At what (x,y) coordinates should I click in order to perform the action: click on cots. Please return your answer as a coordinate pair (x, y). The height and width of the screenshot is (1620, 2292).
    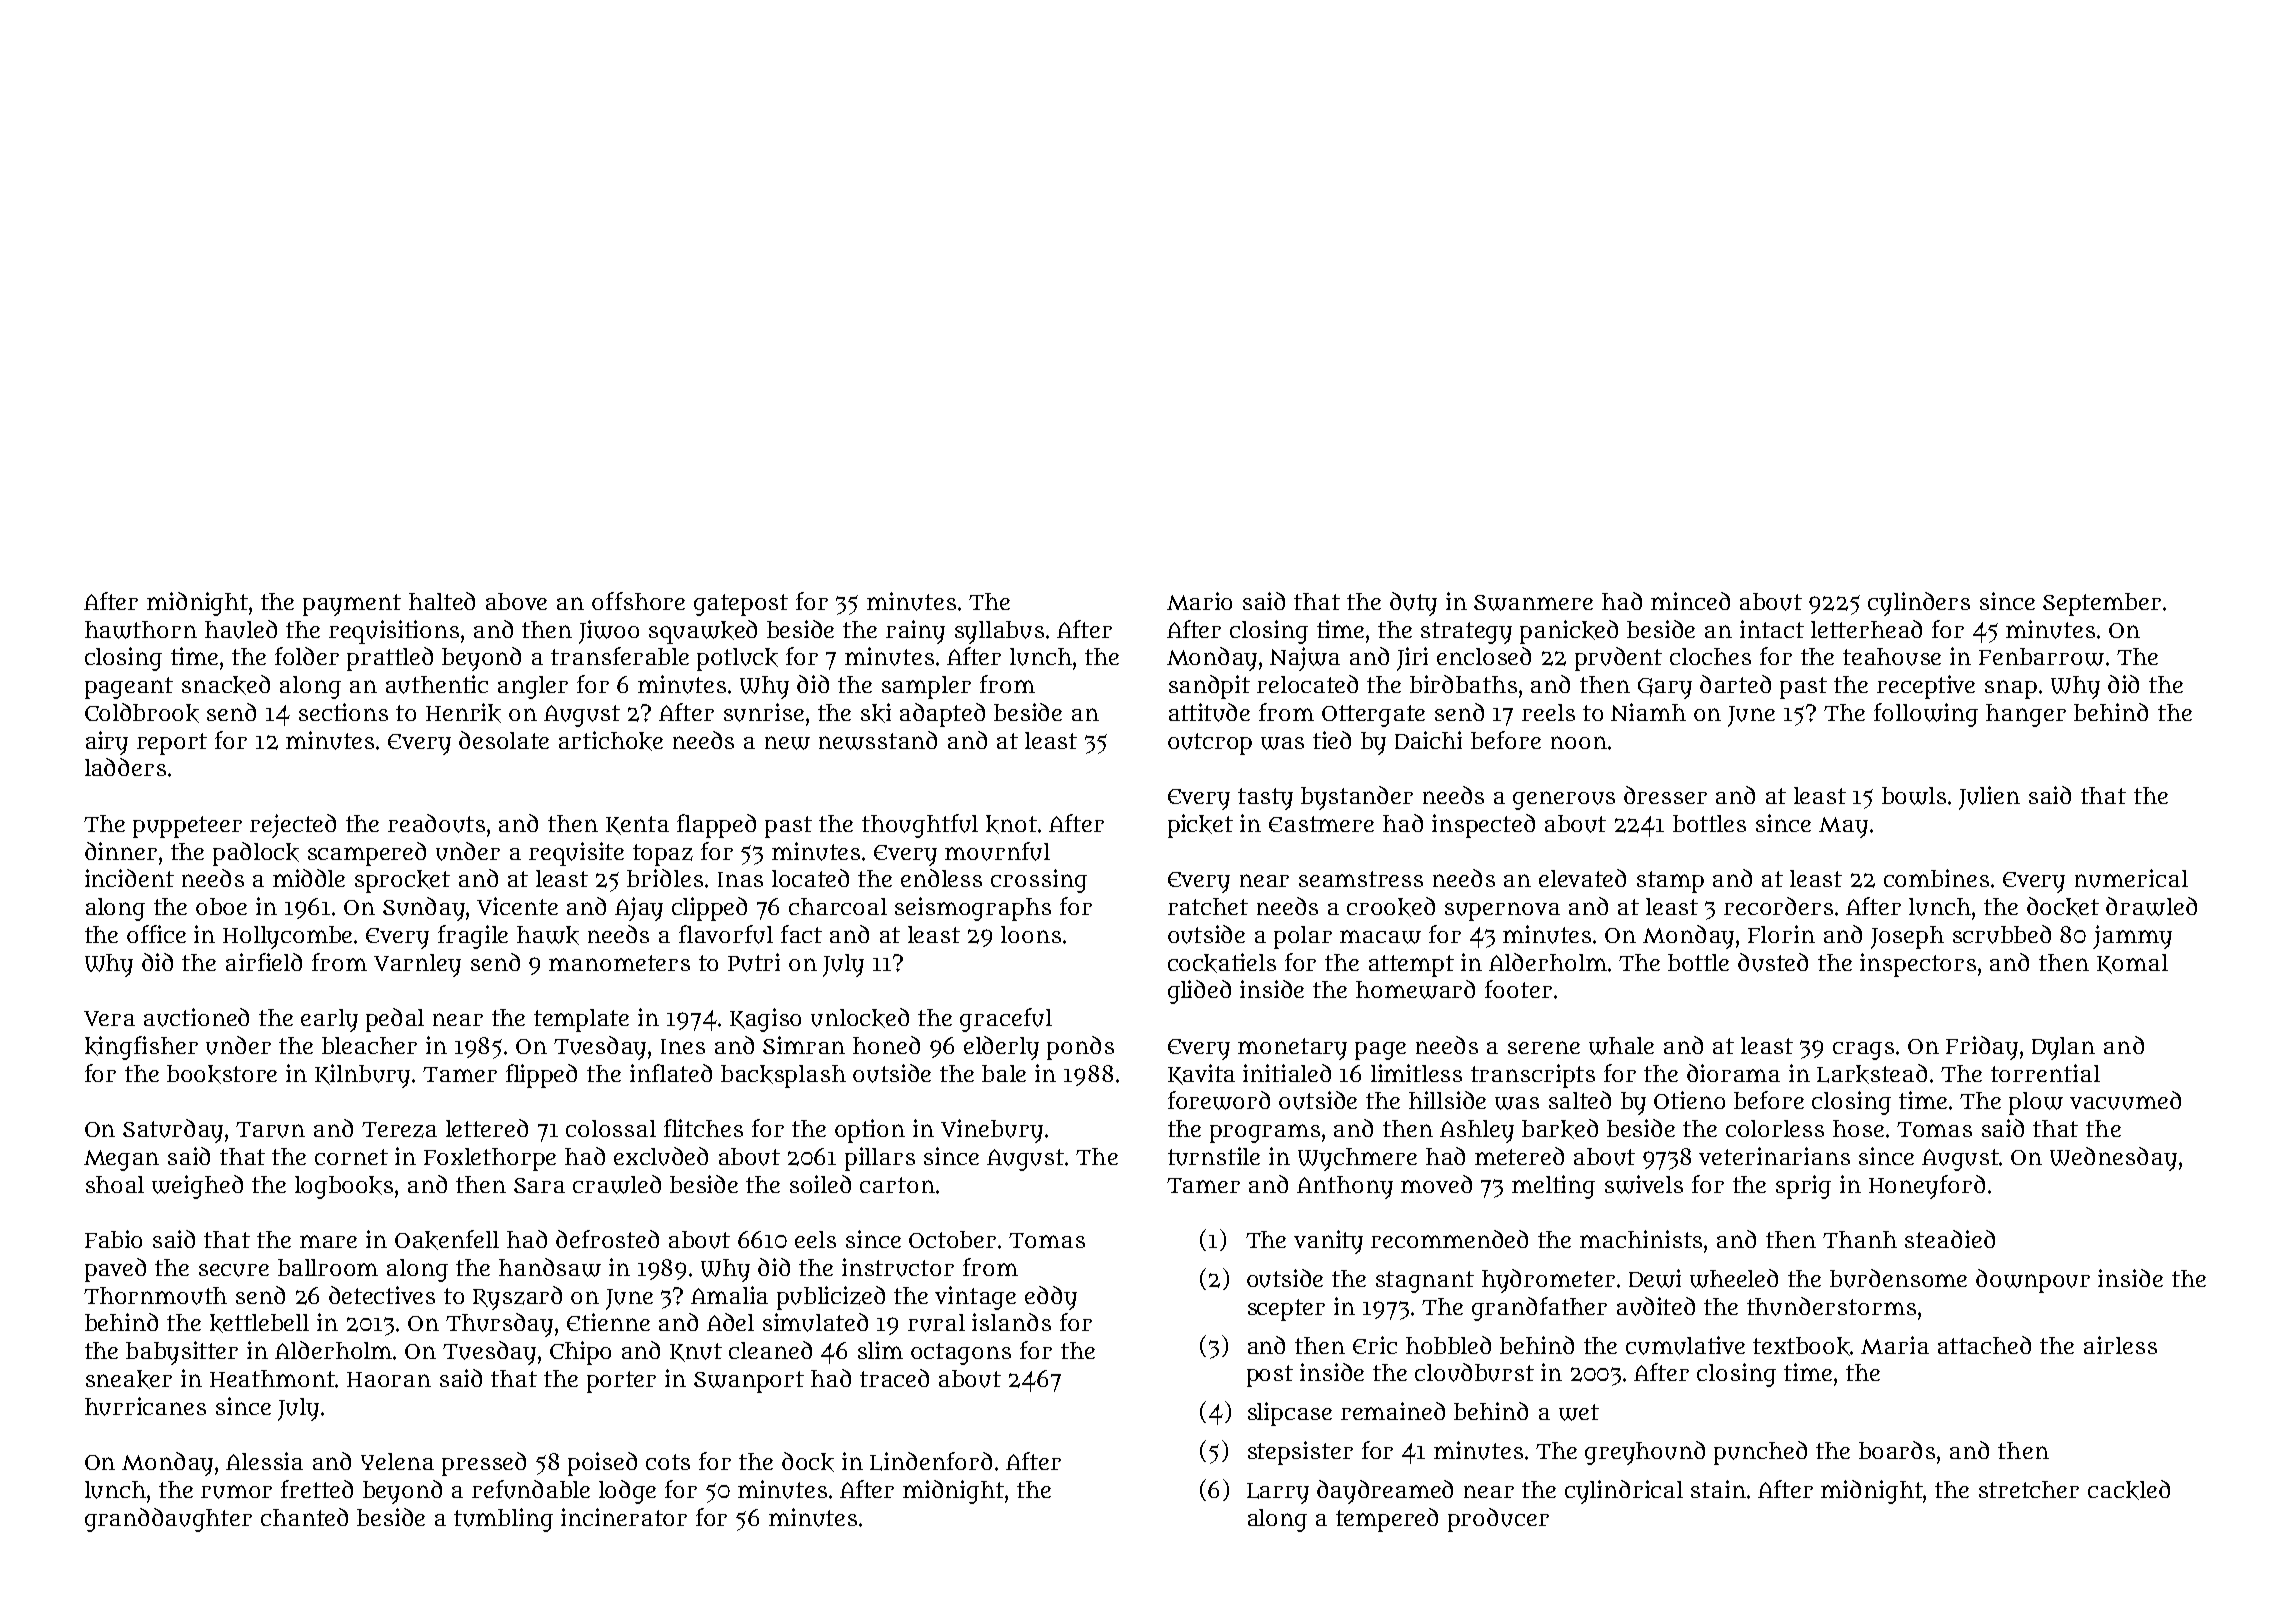
    Looking at the image, I should click on (668, 1462).
